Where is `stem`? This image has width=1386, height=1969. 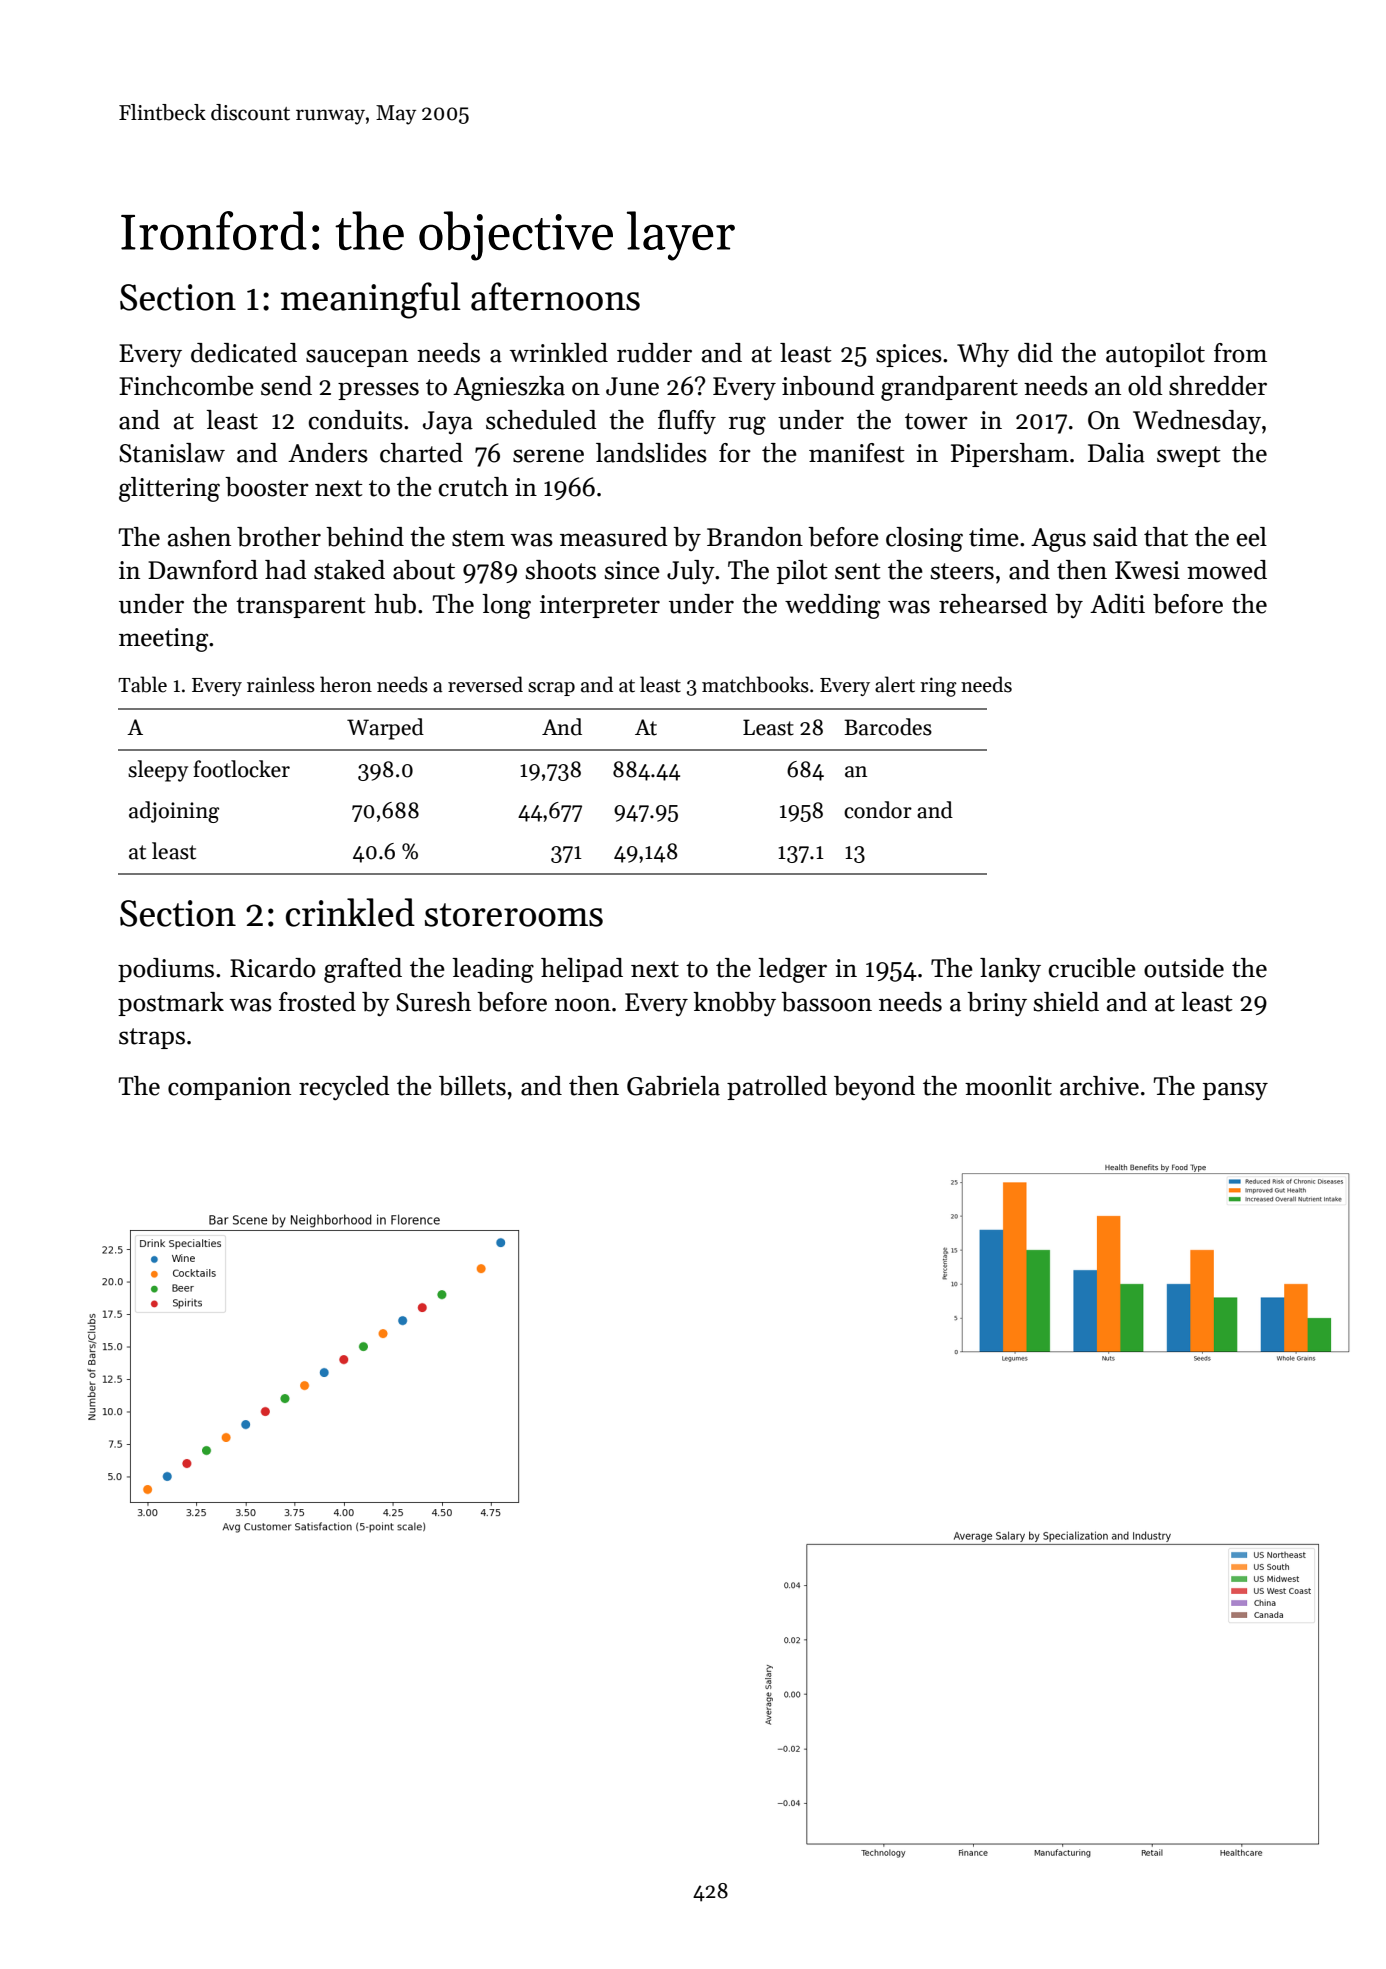 stem is located at coordinates (478, 538).
